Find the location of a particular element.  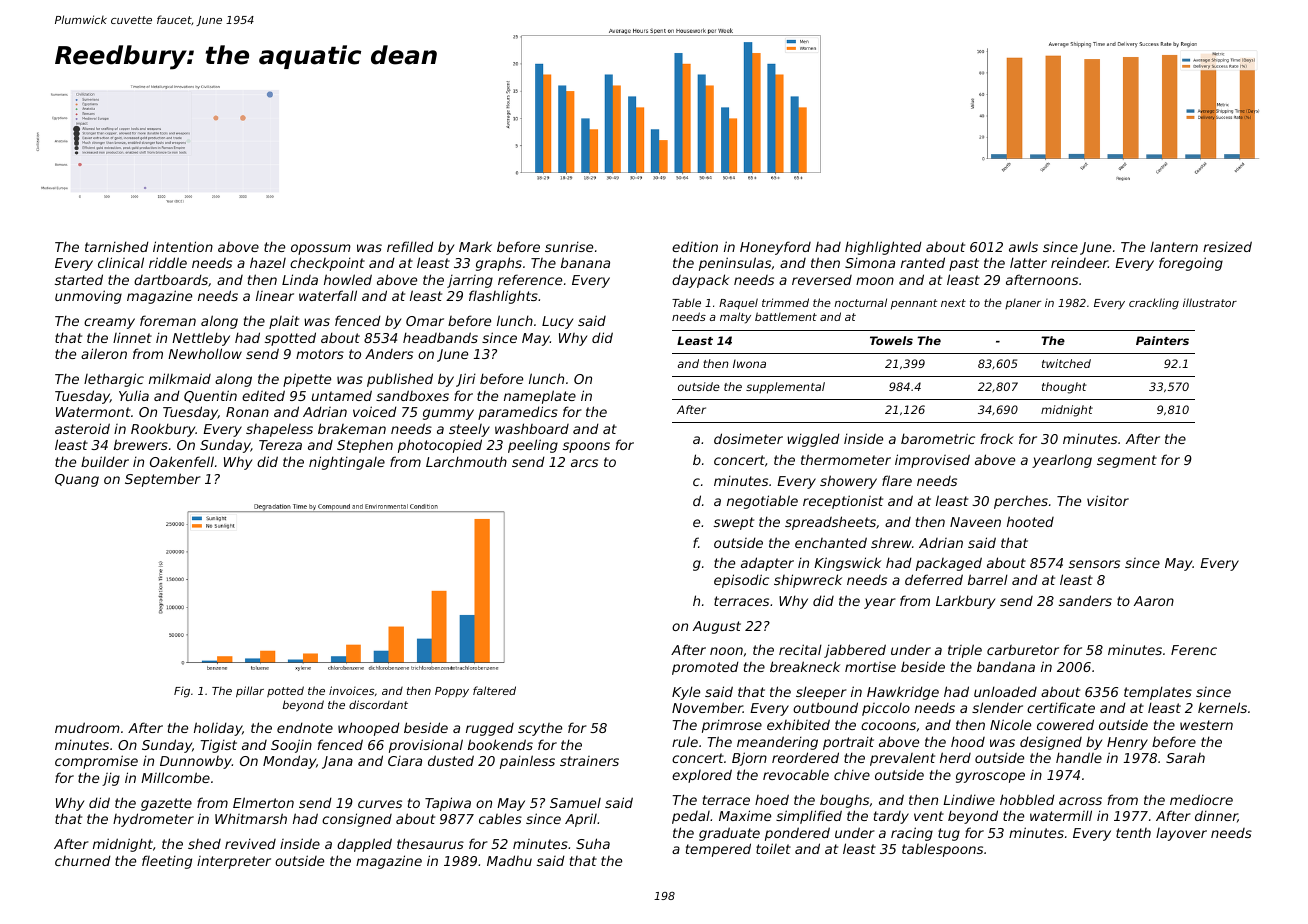

arcs is located at coordinates (584, 463).
